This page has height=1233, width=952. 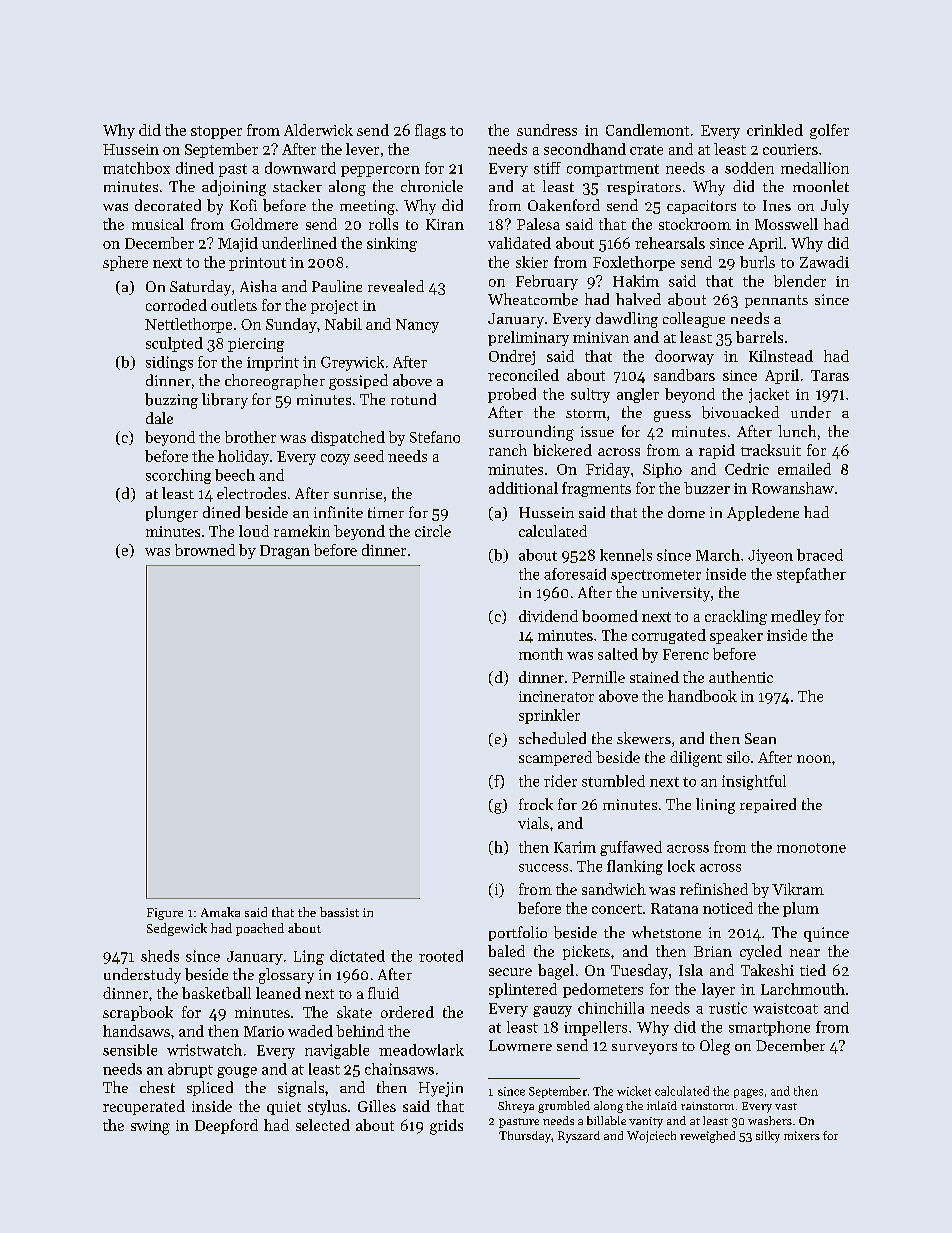 What do you see at coordinates (814, 759) in the page?
I see `noon` at bounding box center [814, 759].
